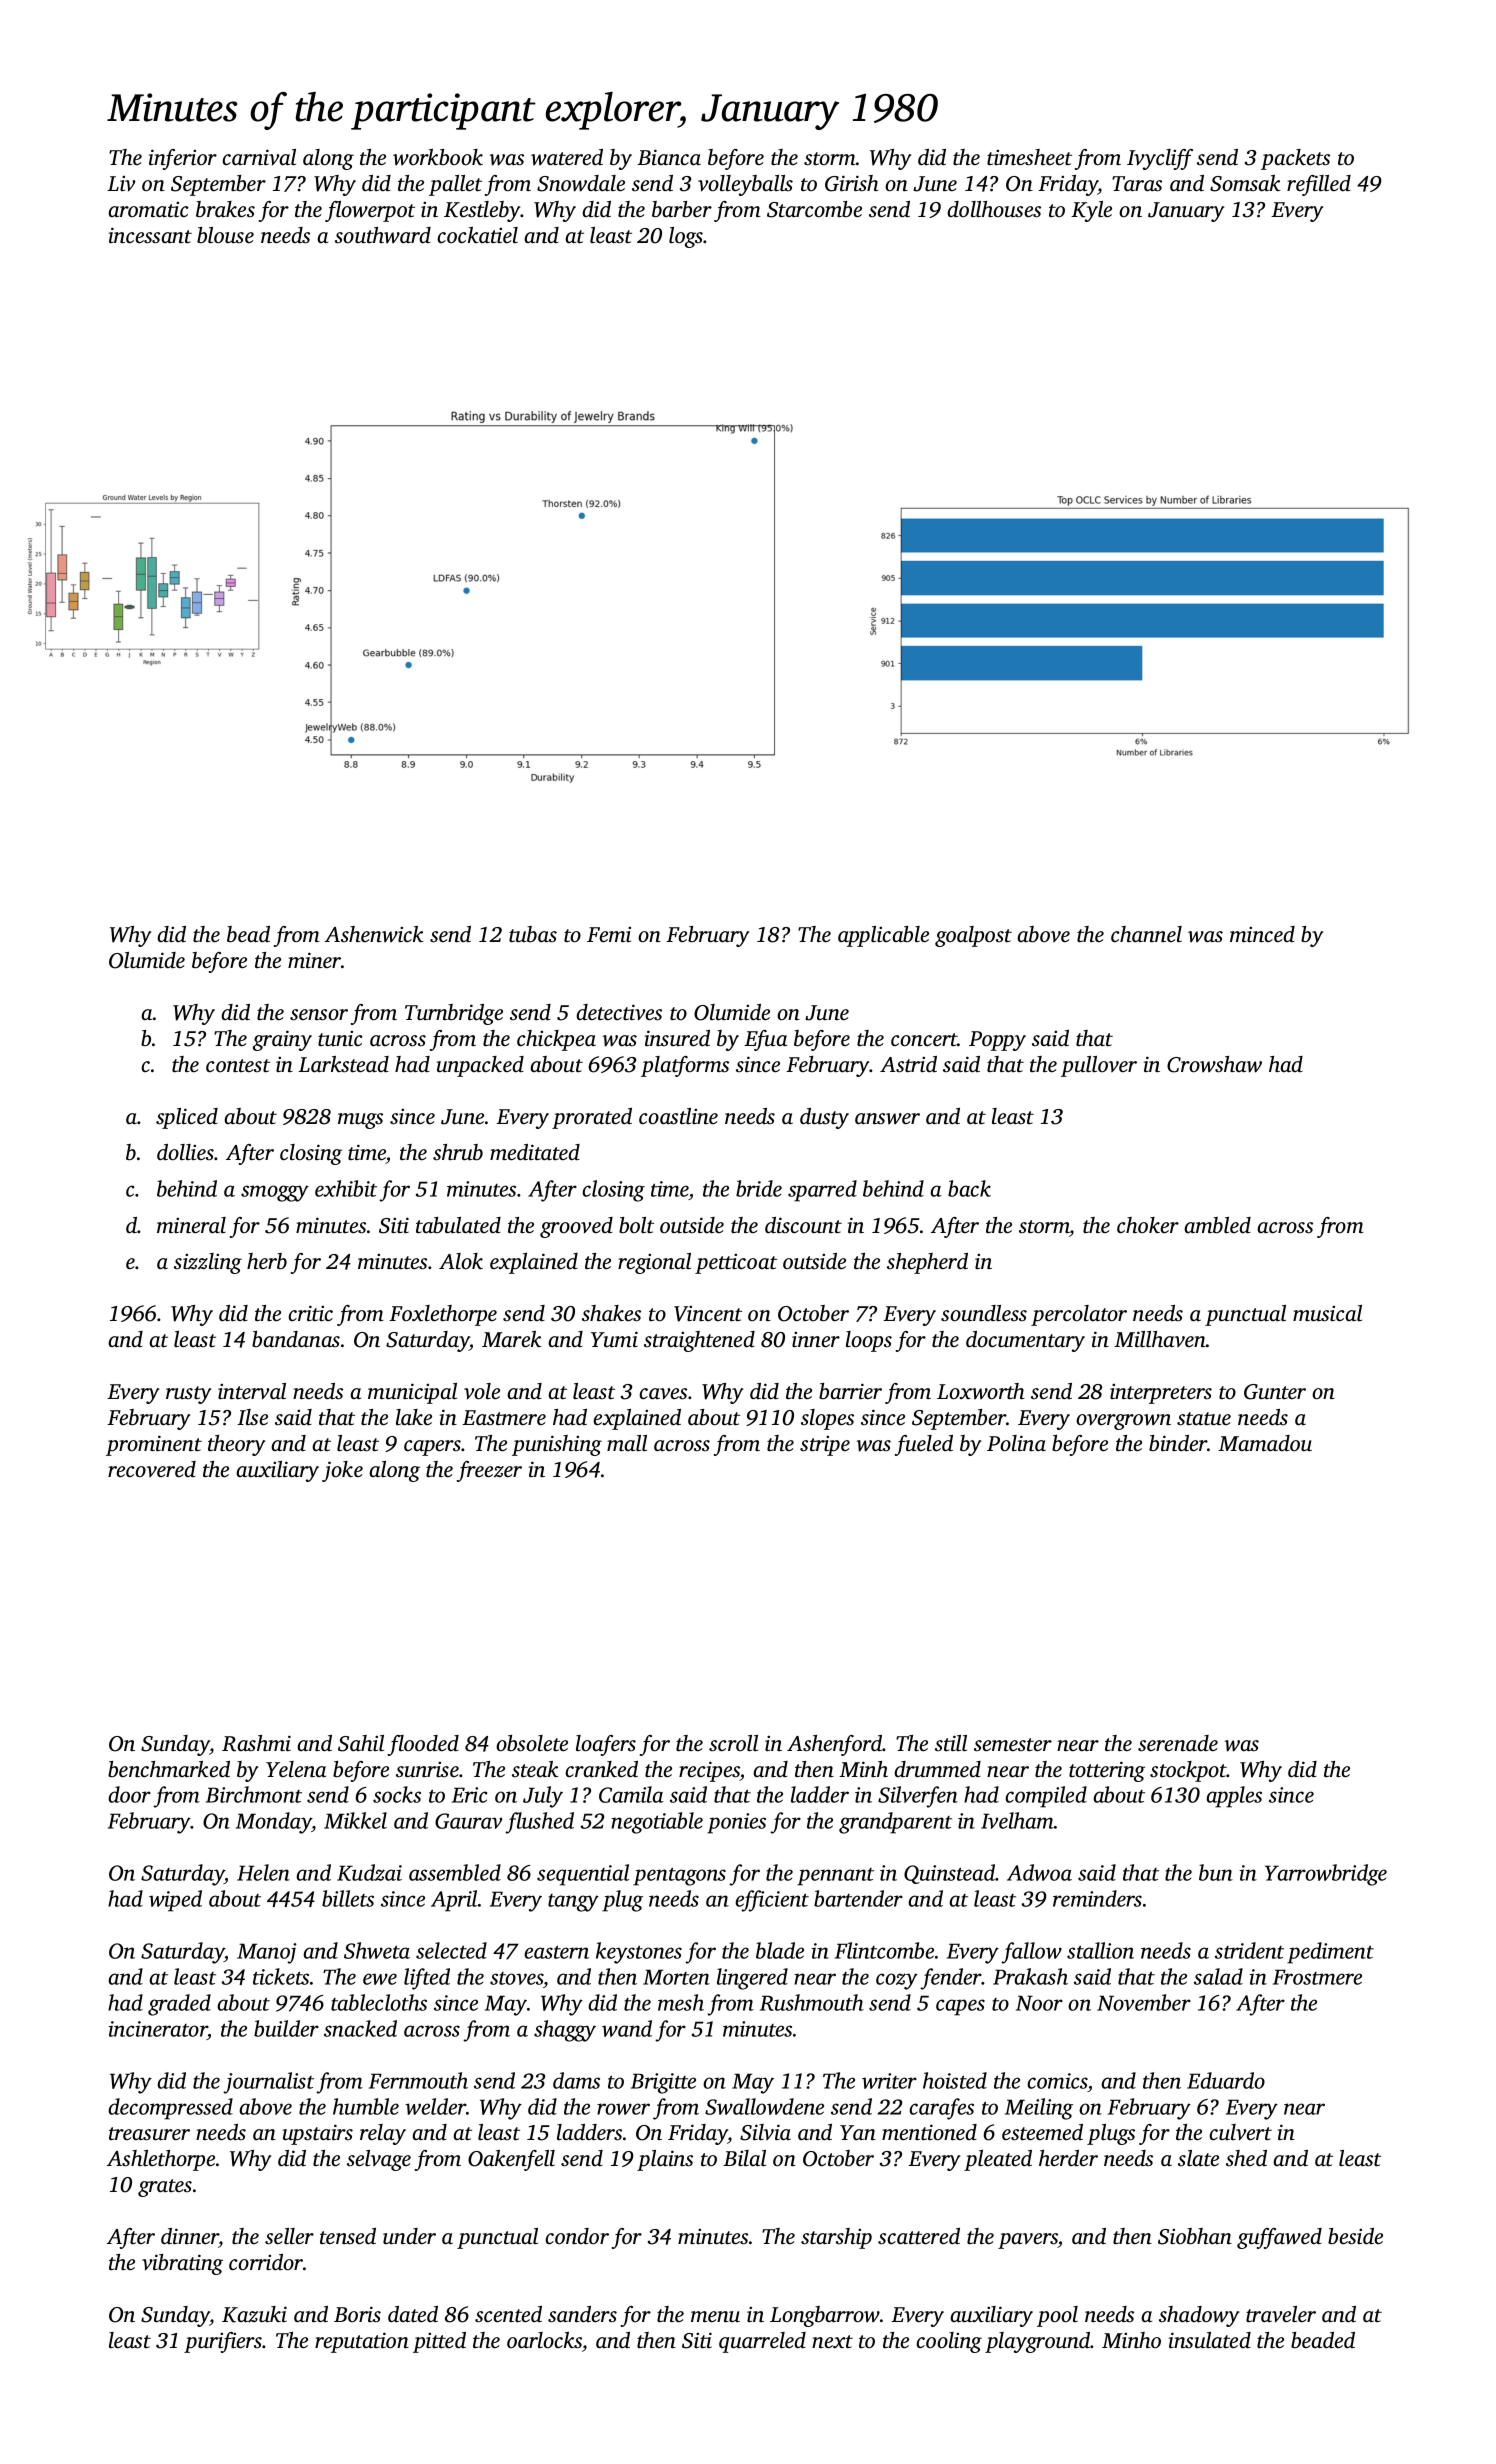 The image size is (1496, 2464). What do you see at coordinates (852, 183) in the image?
I see `Girish` at bounding box center [852, 183].
